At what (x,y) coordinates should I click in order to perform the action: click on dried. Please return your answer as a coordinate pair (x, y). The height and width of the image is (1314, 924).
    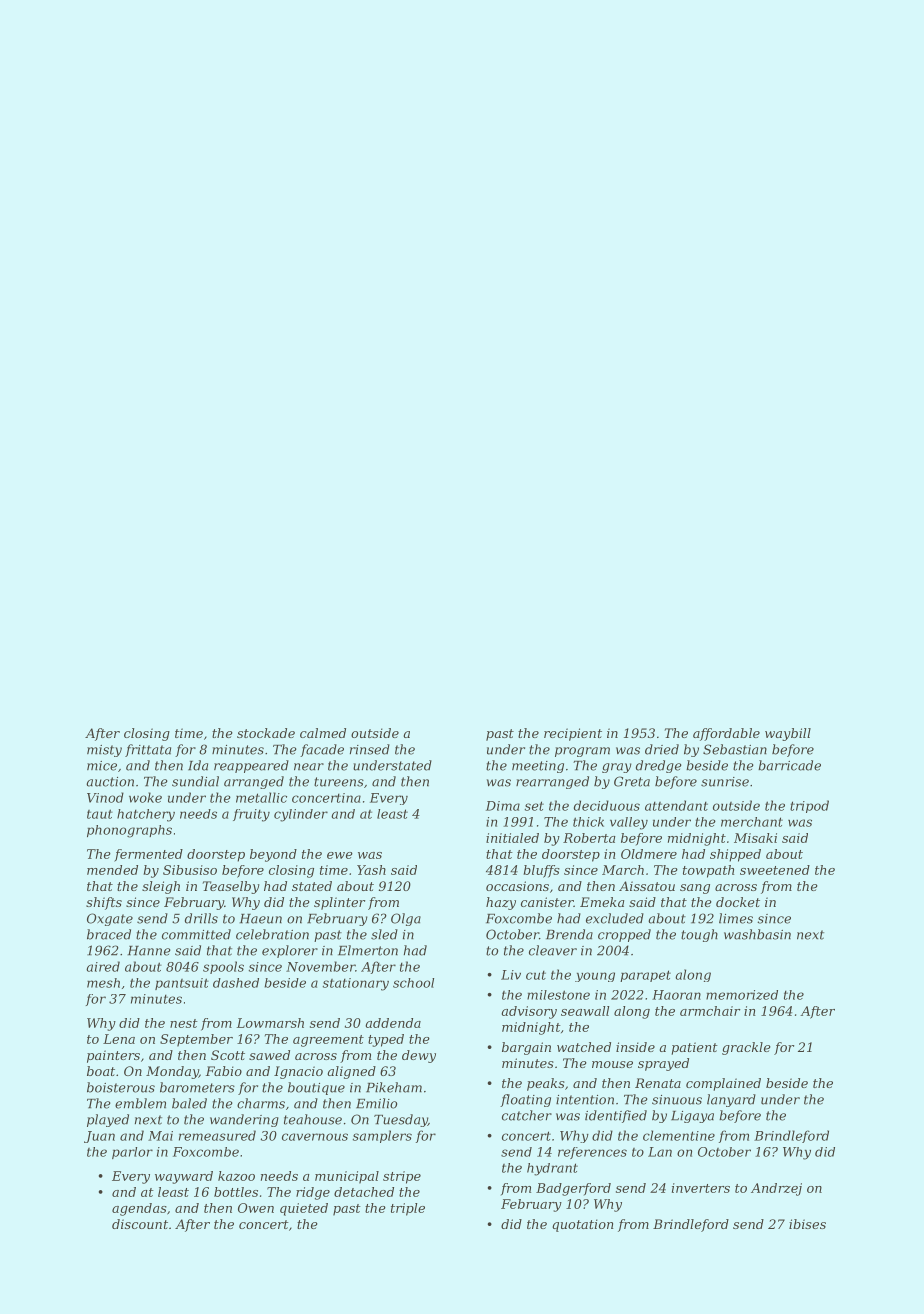
    Looking at the image, I should click on (662, 749).
